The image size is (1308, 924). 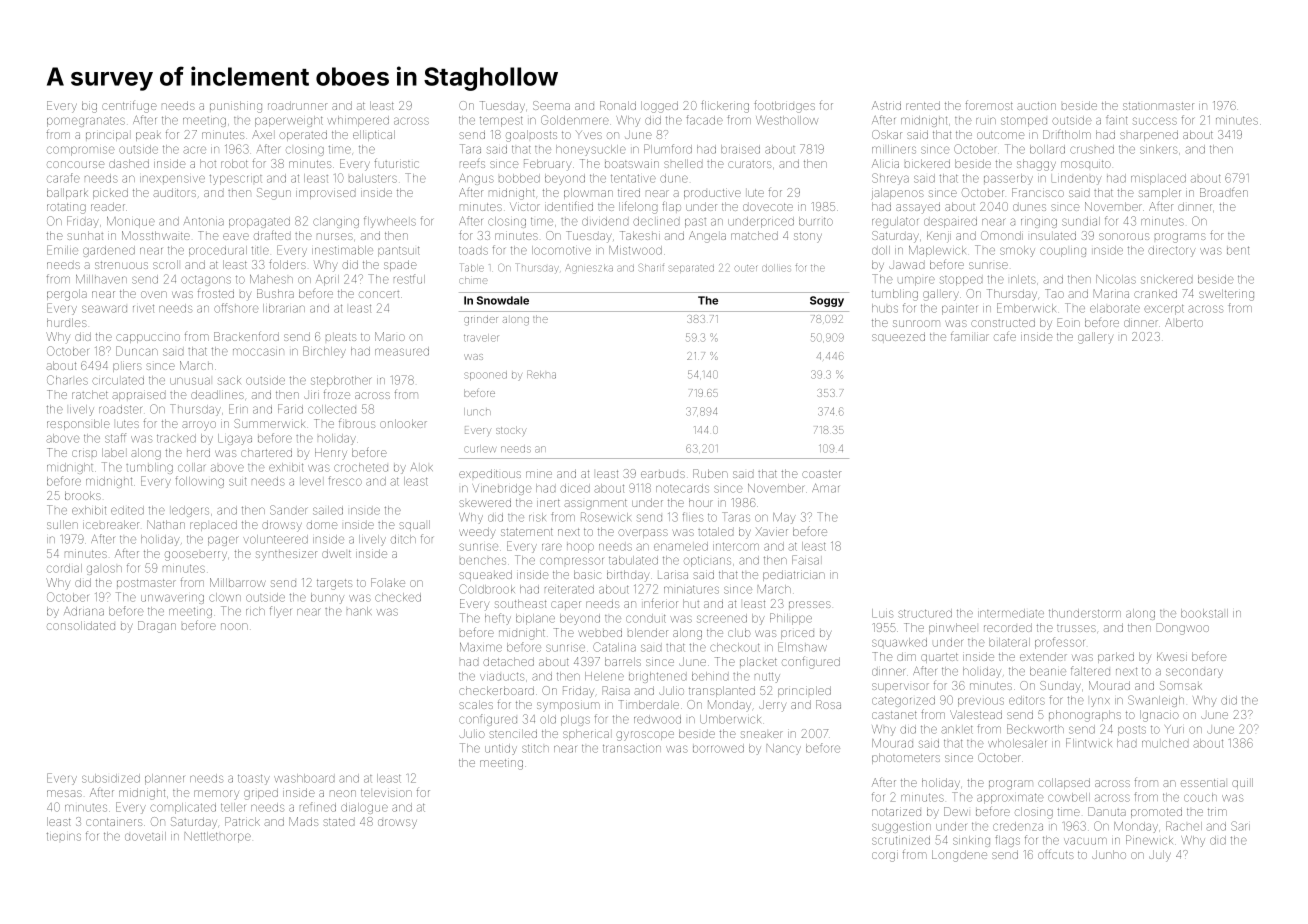 What do you see at coordinates (735, 647) in the page?
I see `checkout` at bounding box center [735, 647].
